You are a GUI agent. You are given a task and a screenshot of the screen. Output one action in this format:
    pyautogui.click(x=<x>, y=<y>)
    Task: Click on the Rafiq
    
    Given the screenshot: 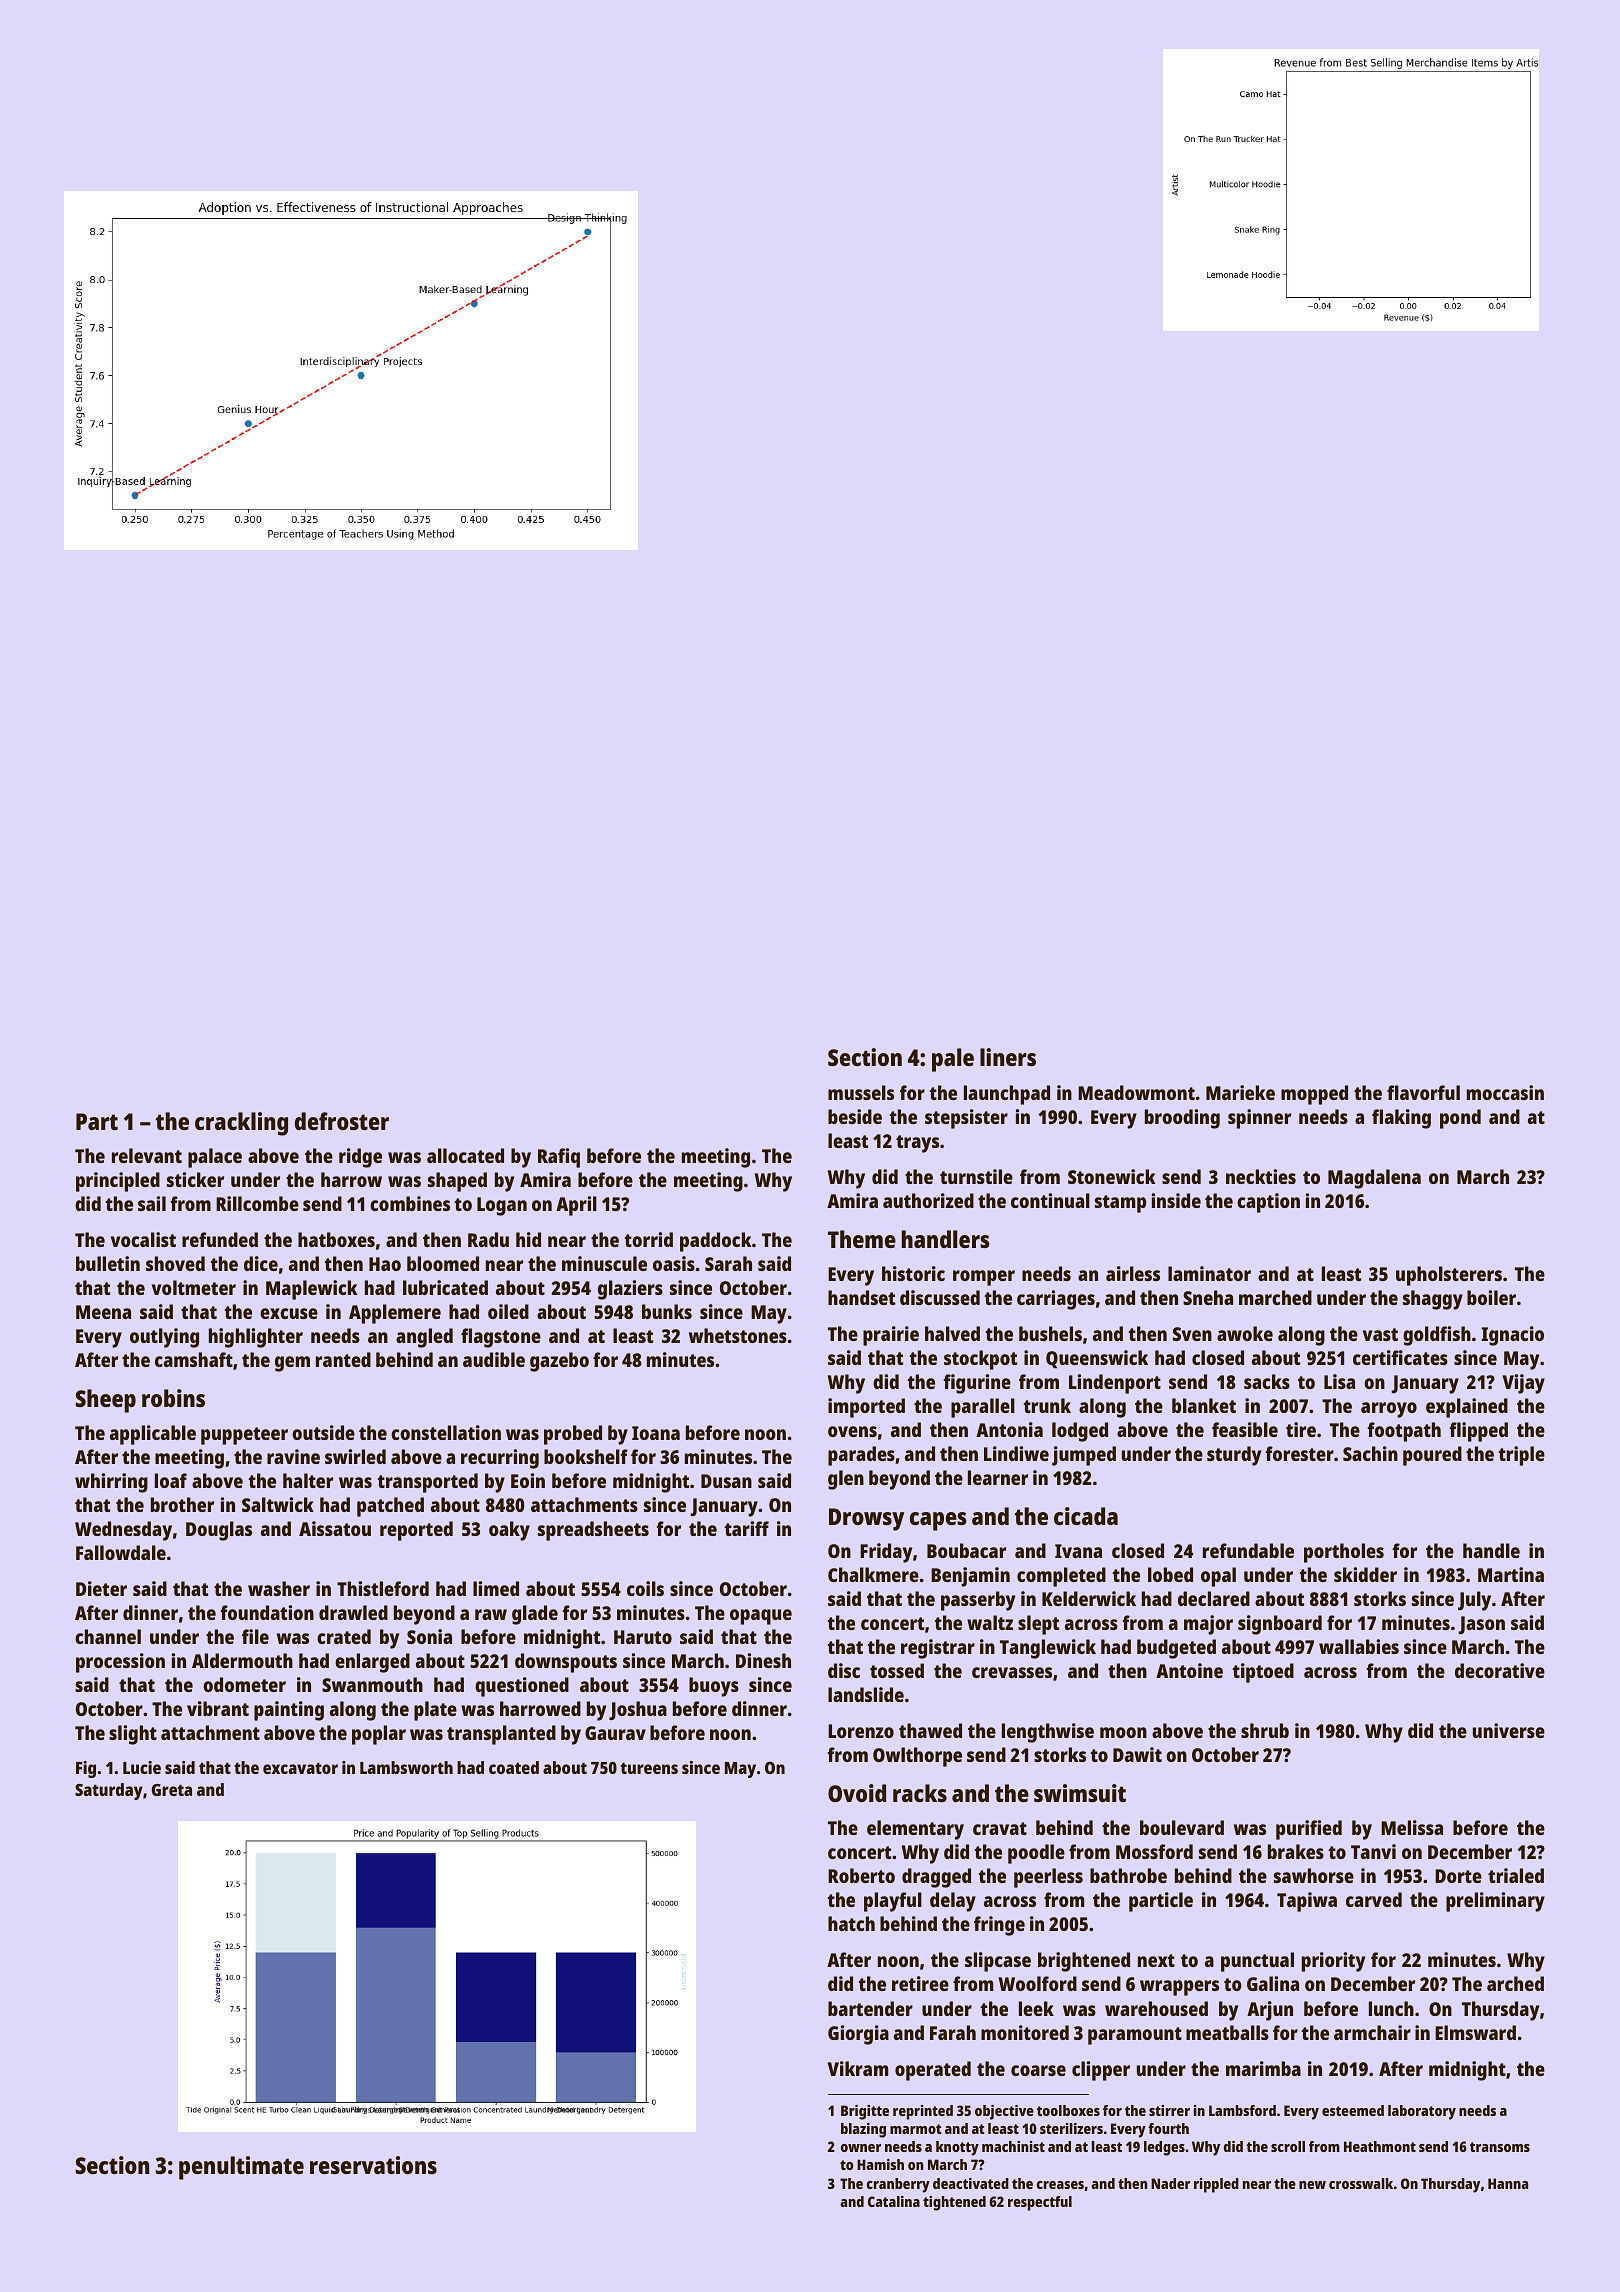 What is the action you would take?
    pyautogui.click(x=559, y=1158)
